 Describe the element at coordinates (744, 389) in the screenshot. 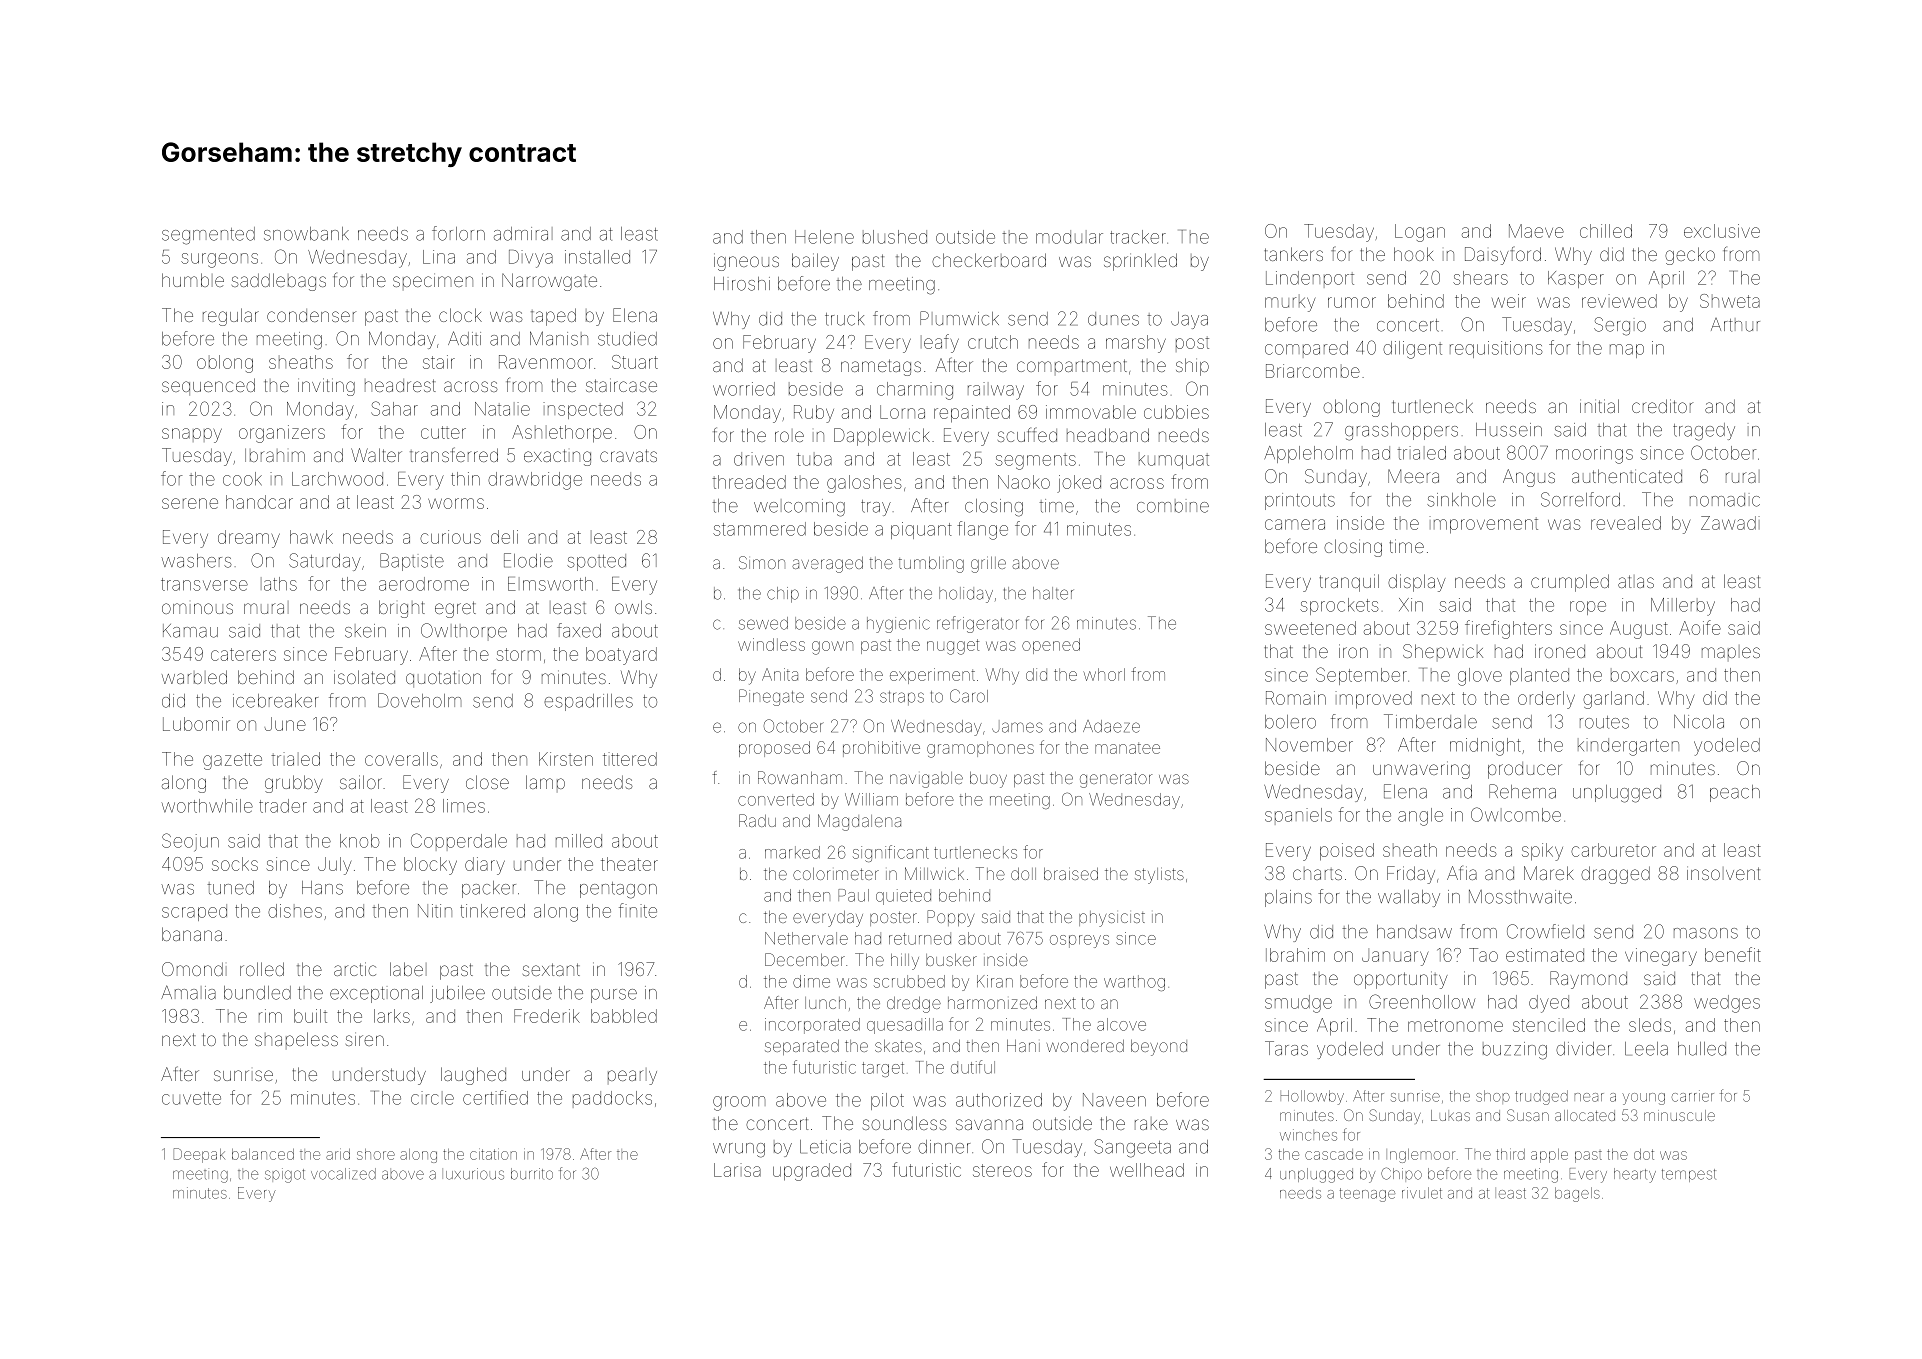

I see `worried` at that location.
